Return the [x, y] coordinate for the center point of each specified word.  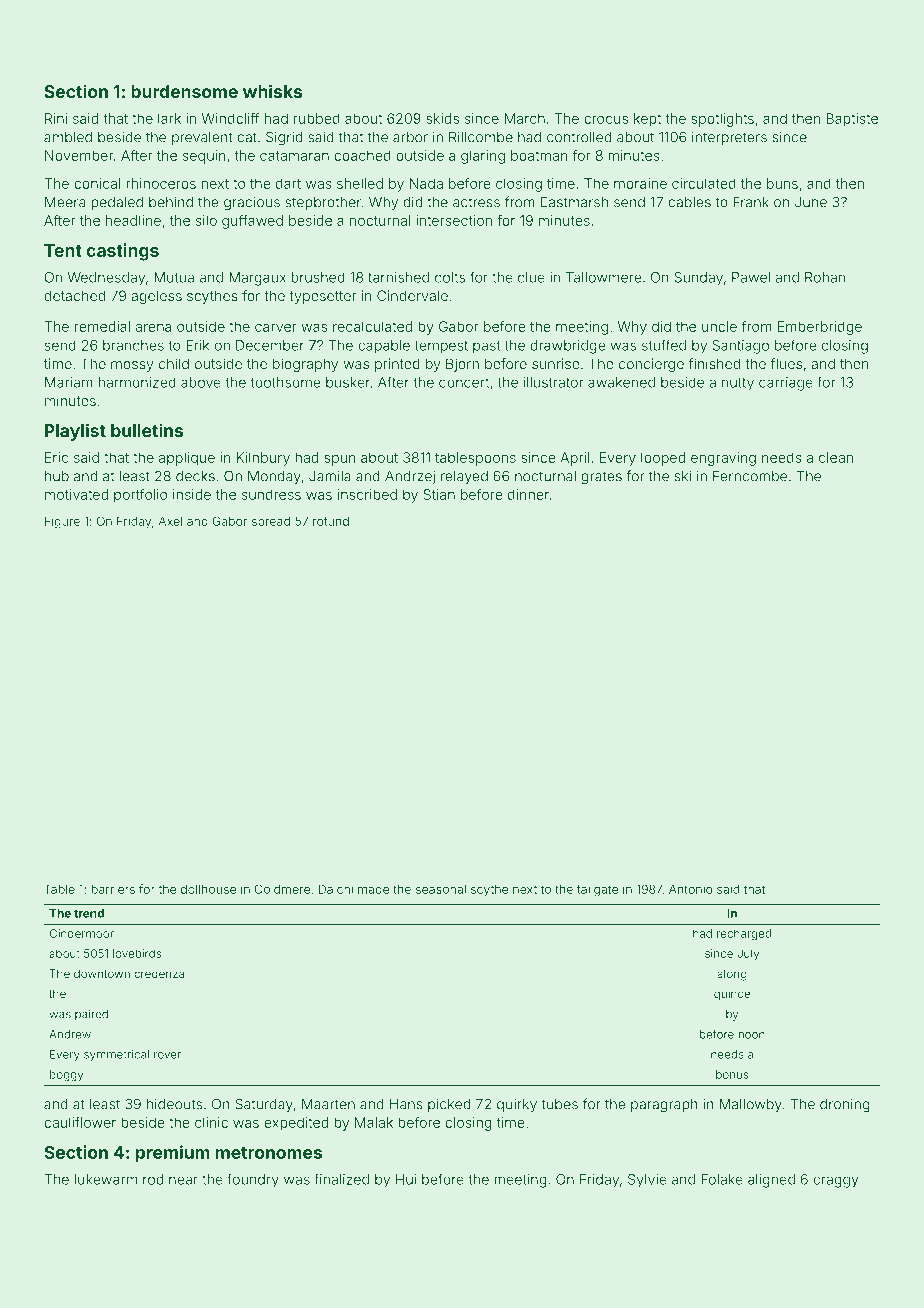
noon [751, 1035]
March [525, 118]
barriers [113, 889]
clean [836, 457]
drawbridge [568, 347]
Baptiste [852, 120]
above [201, 382]
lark [169, 118]
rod [153, 1179]
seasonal [441, 889]
